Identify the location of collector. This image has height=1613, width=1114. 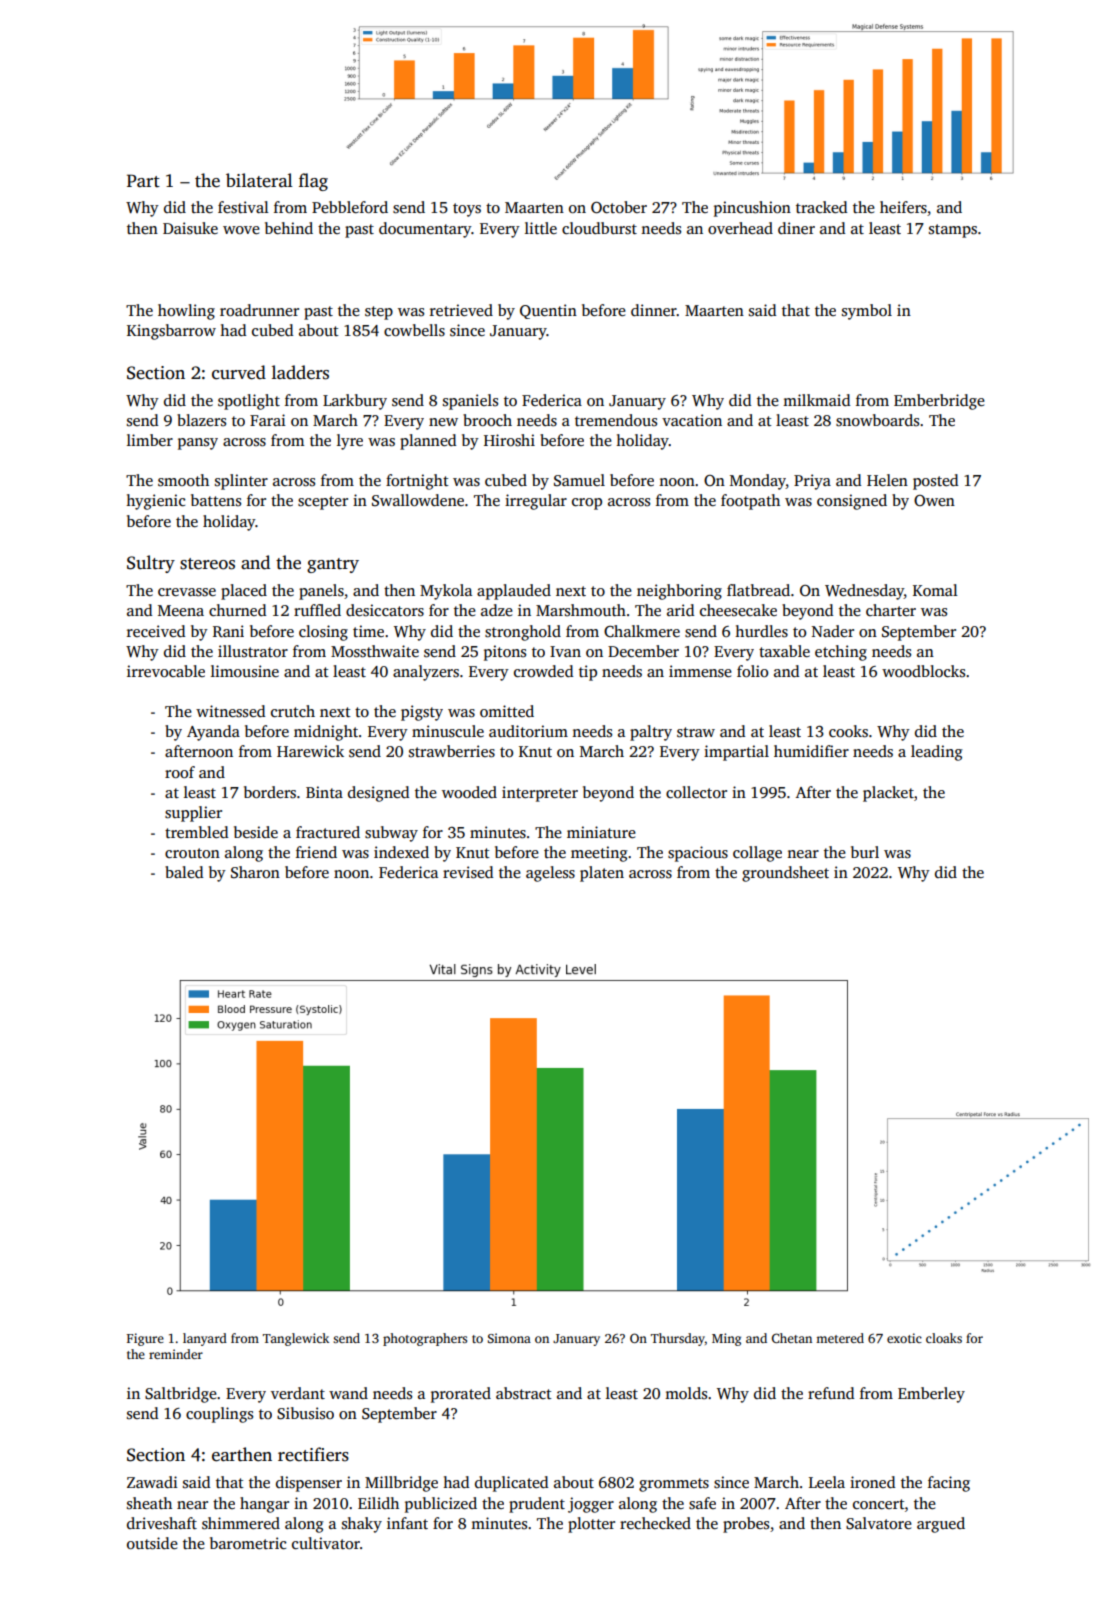
(696, 792).
